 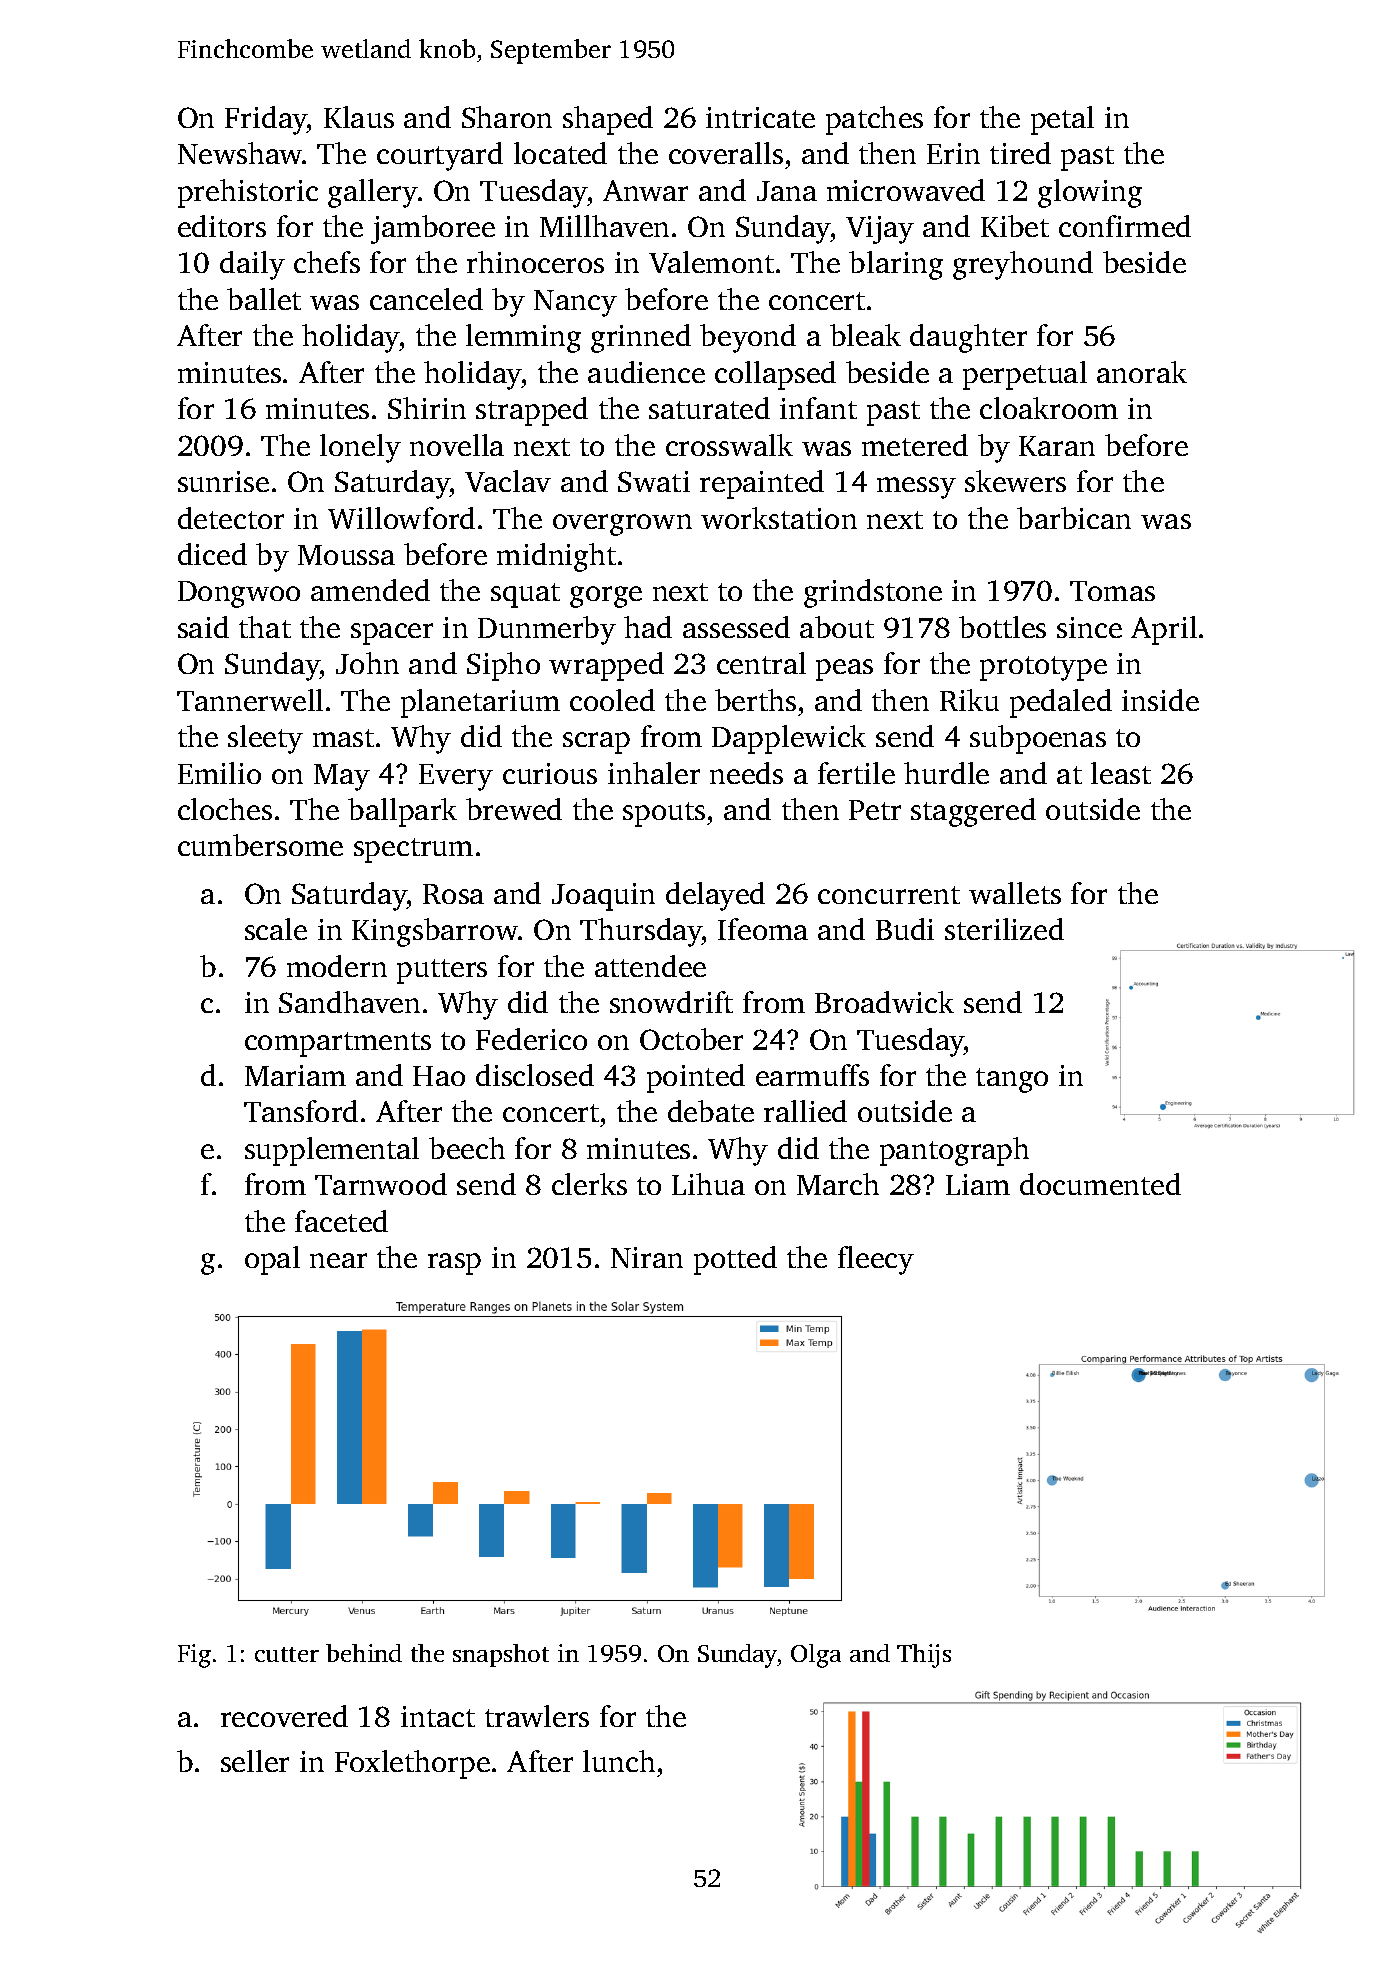 What do you see at coordinates (223, 481) in the screenshot?
I see `sunrise` at bounding box center [223, 481].
